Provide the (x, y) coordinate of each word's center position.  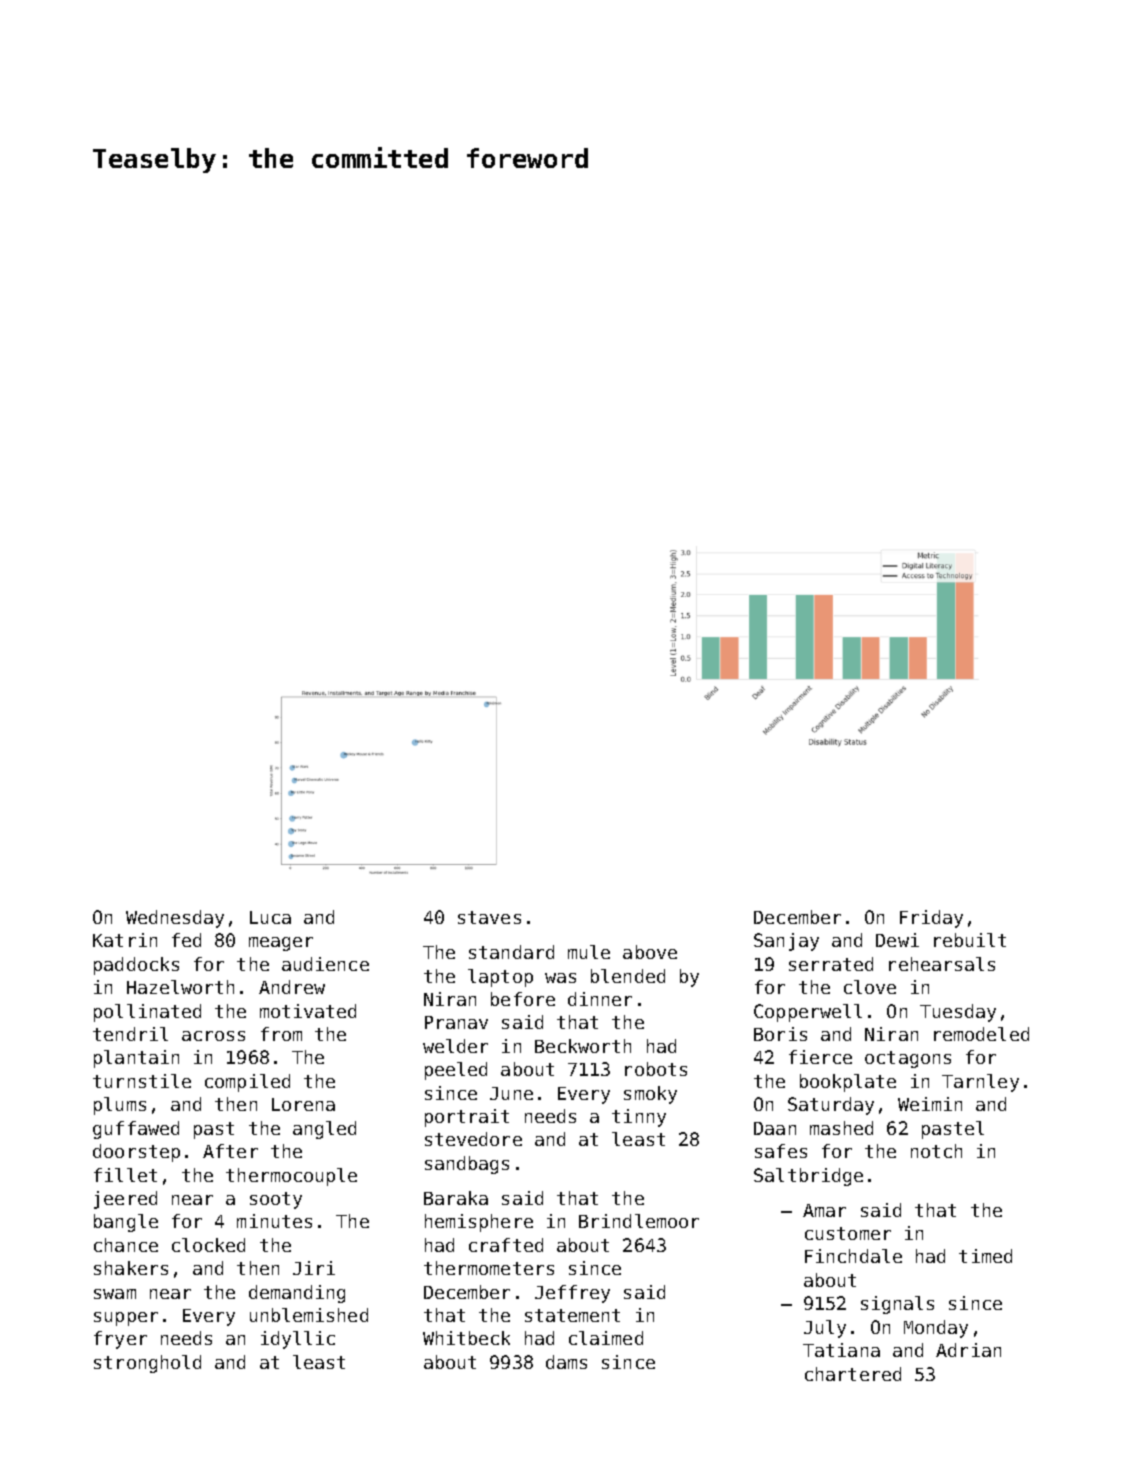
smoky (650, 1095)
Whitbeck (466, 1338)
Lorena (303, 1104)
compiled (247, 1083)
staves (489, 917)
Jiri (314, 1268)
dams (566, 1362)
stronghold (147, 1364)
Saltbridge (808, 1177)
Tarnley (980, 1083)
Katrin (125, 940)
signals (897, 1305)
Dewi (897, 940)
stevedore (473, 1139)
